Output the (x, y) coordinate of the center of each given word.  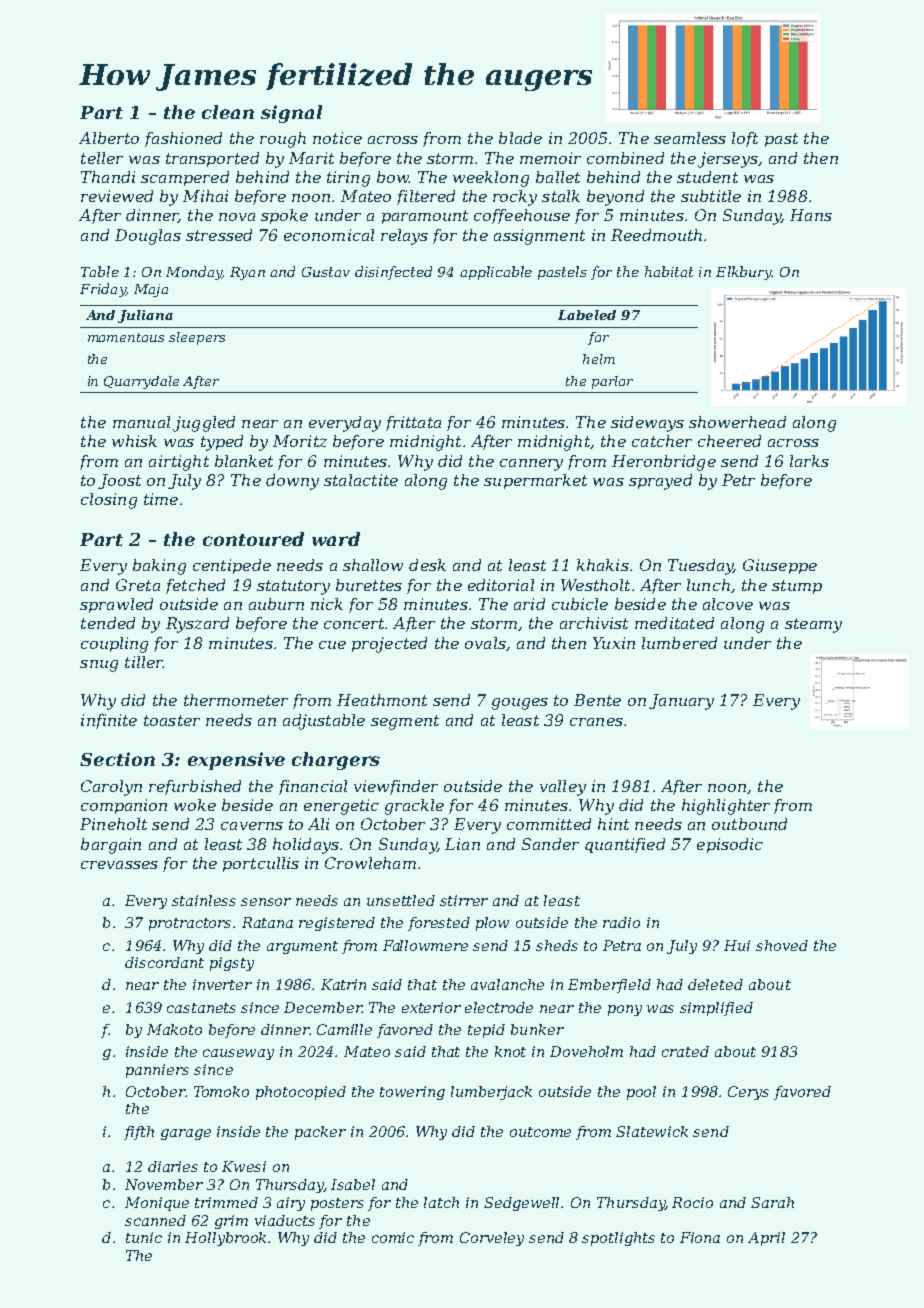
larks (809, 461)
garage (186, 1134)
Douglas (148, 237)
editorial (501, 585)
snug (99, 666)
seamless (690, 138)
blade (520, 138)
